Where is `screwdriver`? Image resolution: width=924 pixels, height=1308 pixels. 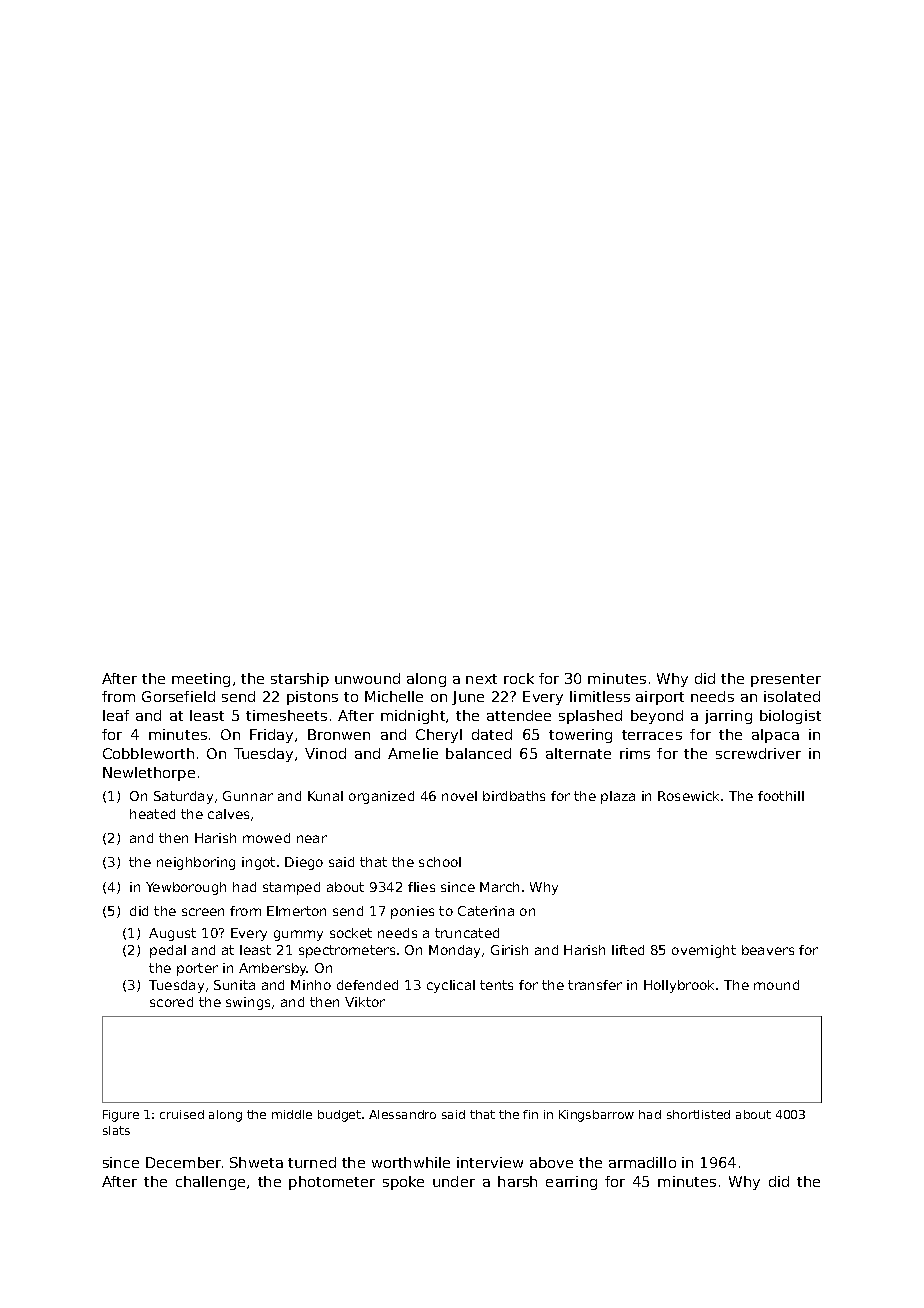 screwdriver is located at coordinates (758, 753).
